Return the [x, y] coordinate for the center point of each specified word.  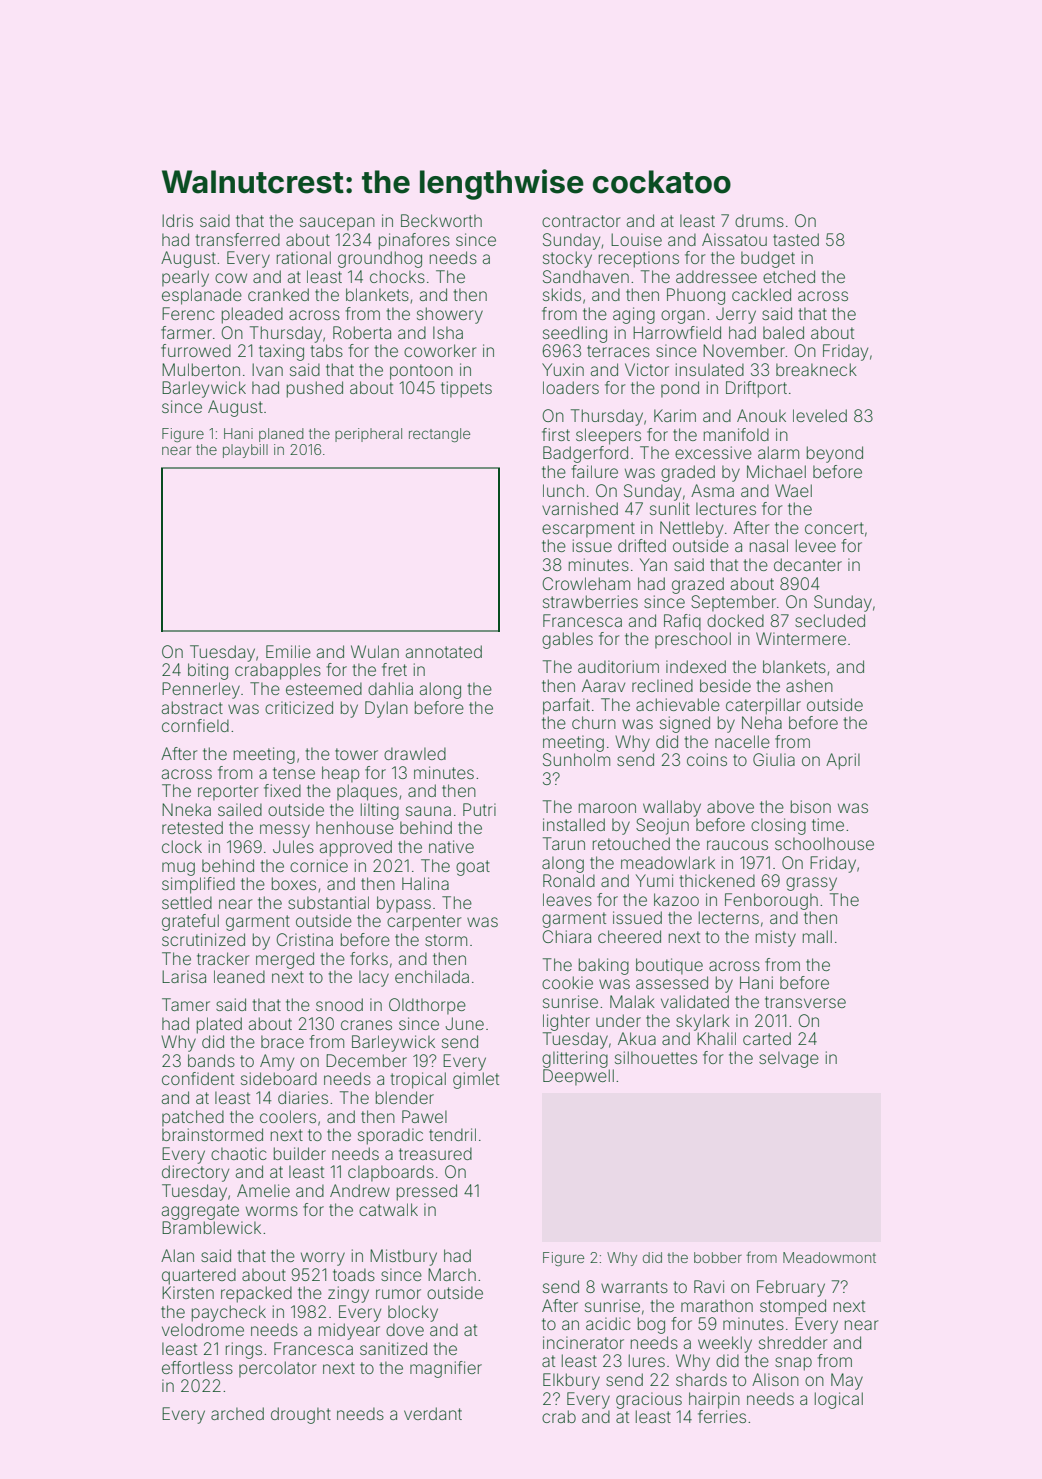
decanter [808, 564]
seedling [575, 334]
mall [817, 936]
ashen [809, 685]
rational [304, 257]
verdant [433, 1413]
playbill [245, 451]
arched [237, 1413]
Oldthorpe [427, 1006]
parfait [566, 706]
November [744, 350]
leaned [239, 976]
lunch [563, 490]
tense [294, 773]
